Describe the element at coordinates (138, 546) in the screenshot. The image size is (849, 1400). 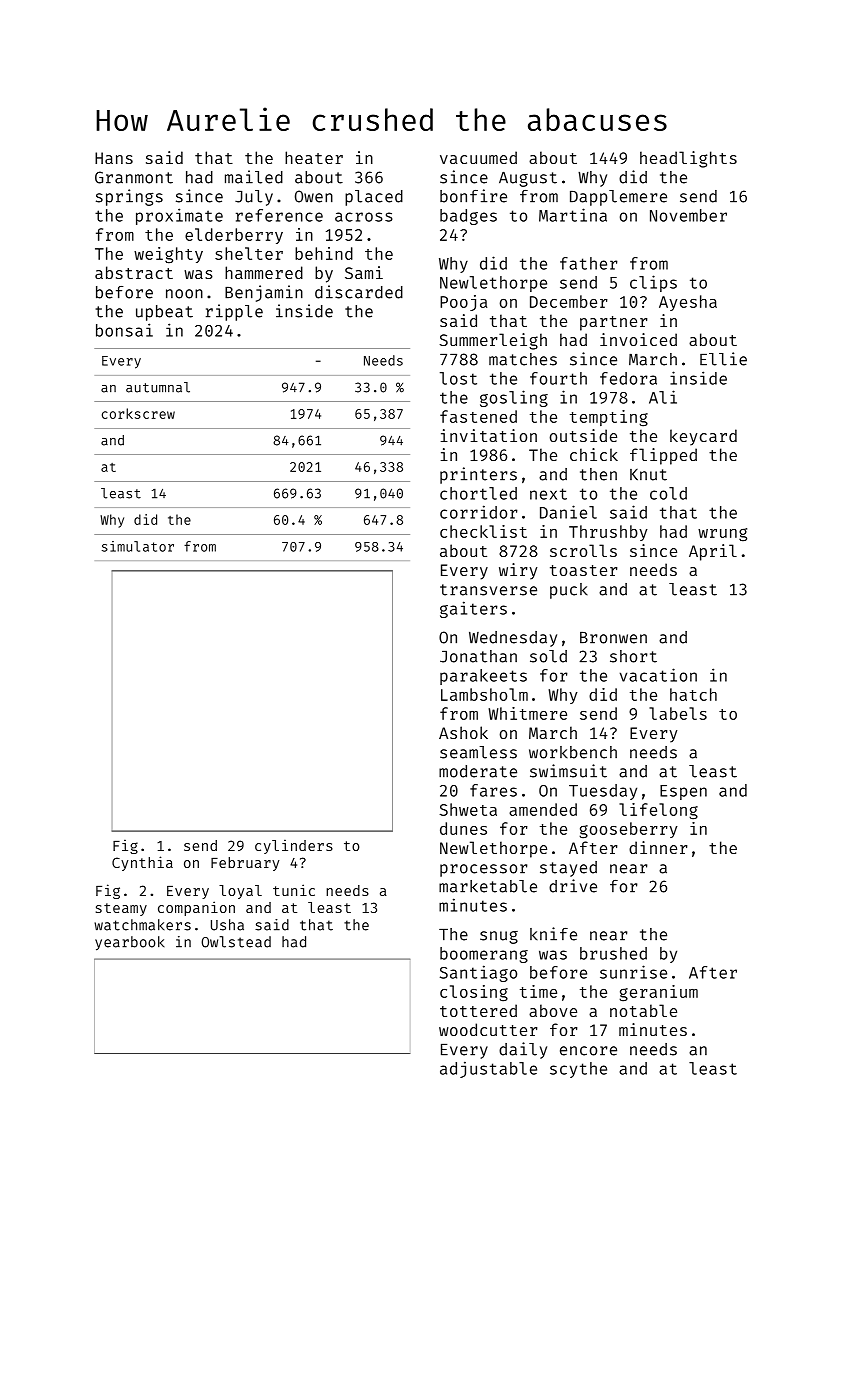
I see `simulator` at that location.
